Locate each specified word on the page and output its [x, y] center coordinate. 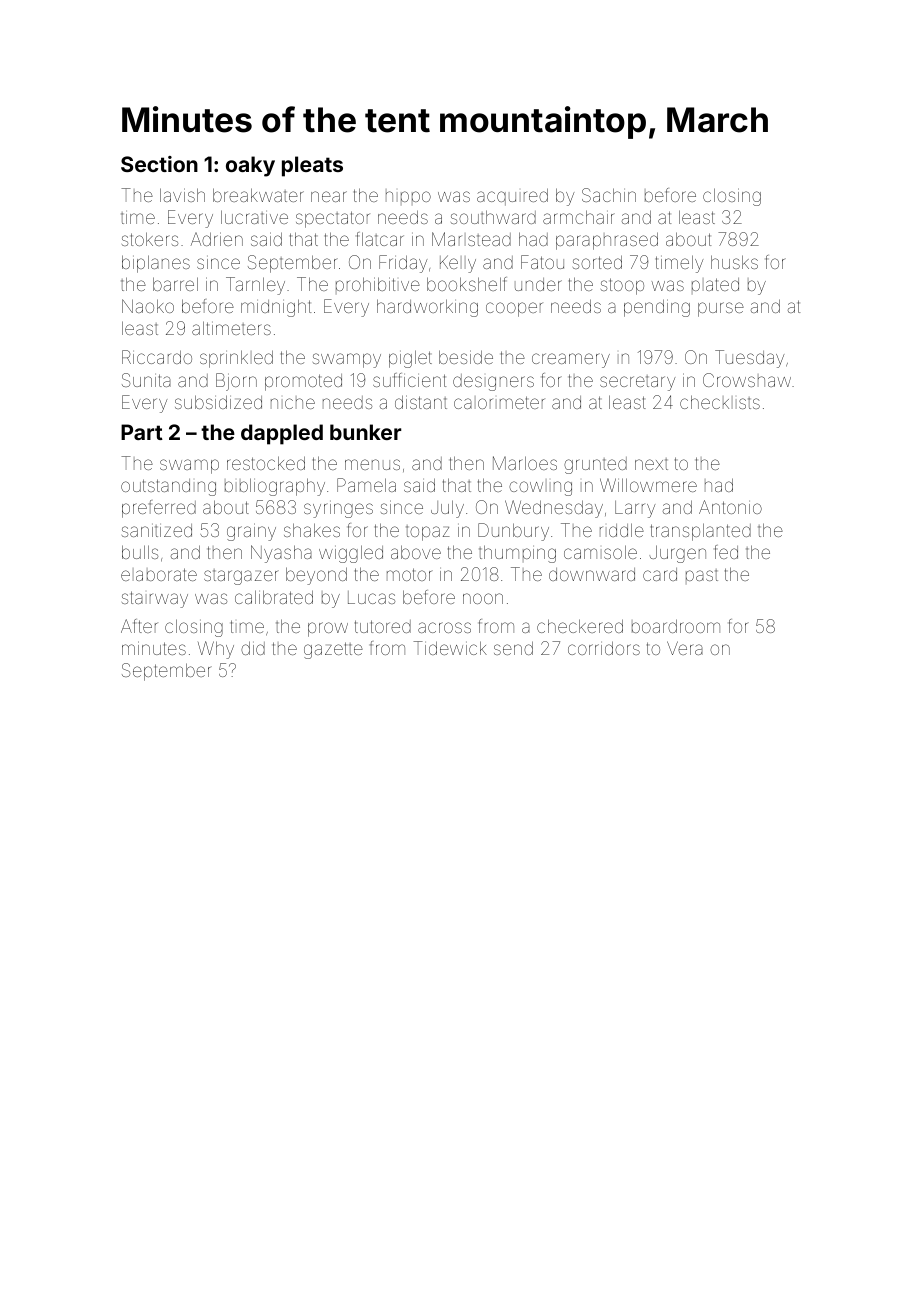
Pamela [366, 485]
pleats [312, 166]
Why [216, 650]
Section [159, 164]
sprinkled [236, 359]
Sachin [609, 195]
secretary [637, 383]
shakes [312, 530]
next [651, 464]
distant [421, 402]
